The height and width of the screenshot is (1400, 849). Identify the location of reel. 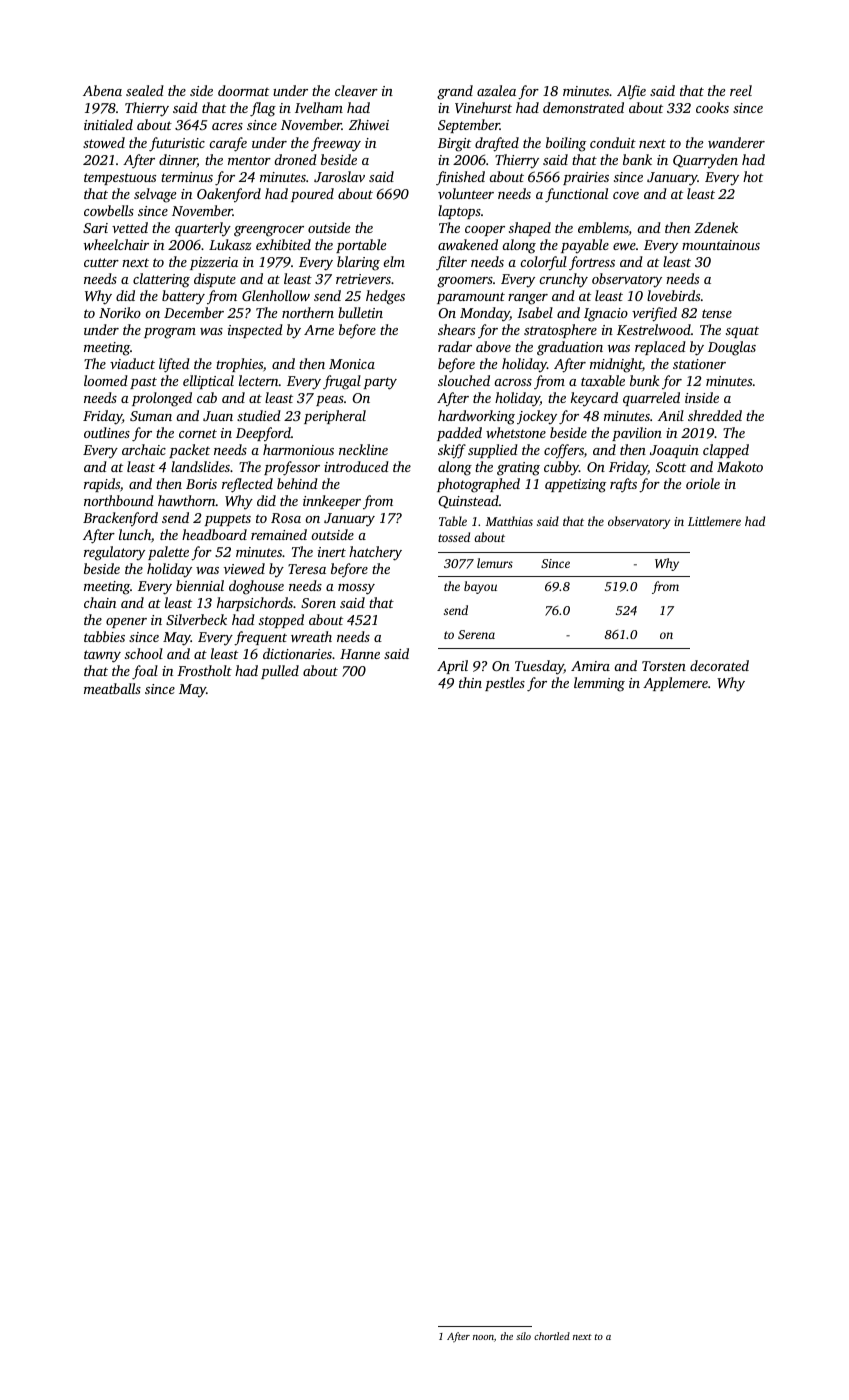
(741, 90).
